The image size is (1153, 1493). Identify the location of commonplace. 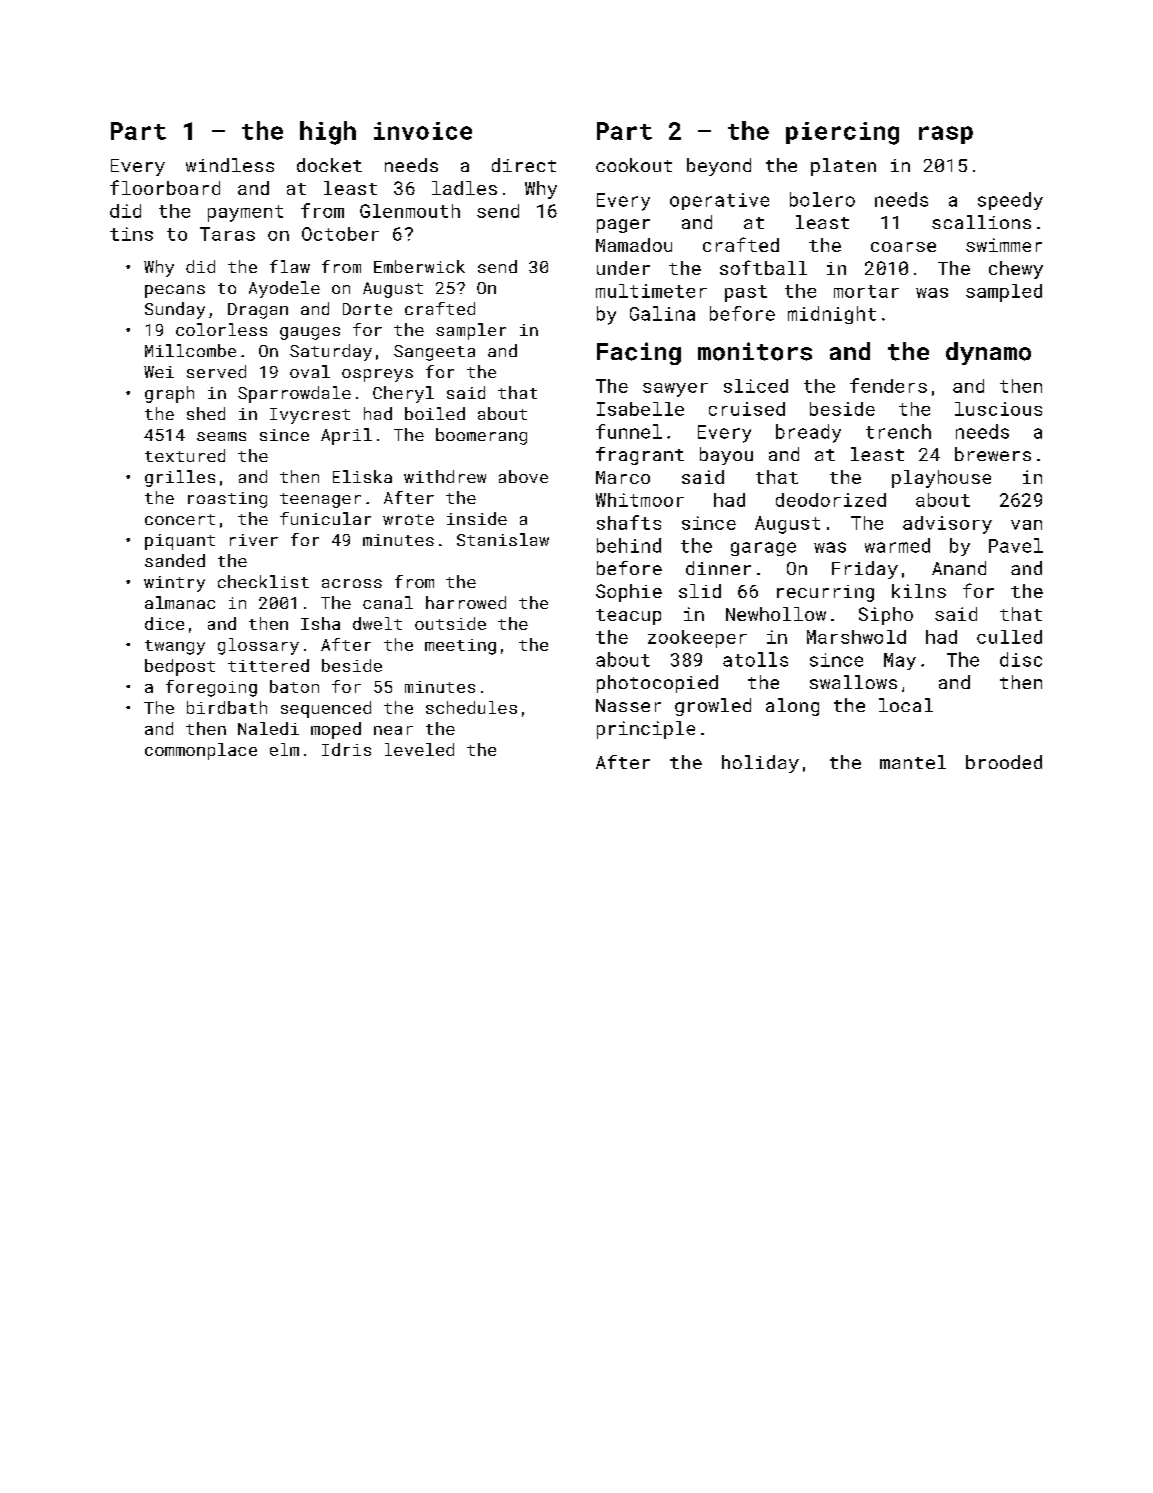
(201, 751).
